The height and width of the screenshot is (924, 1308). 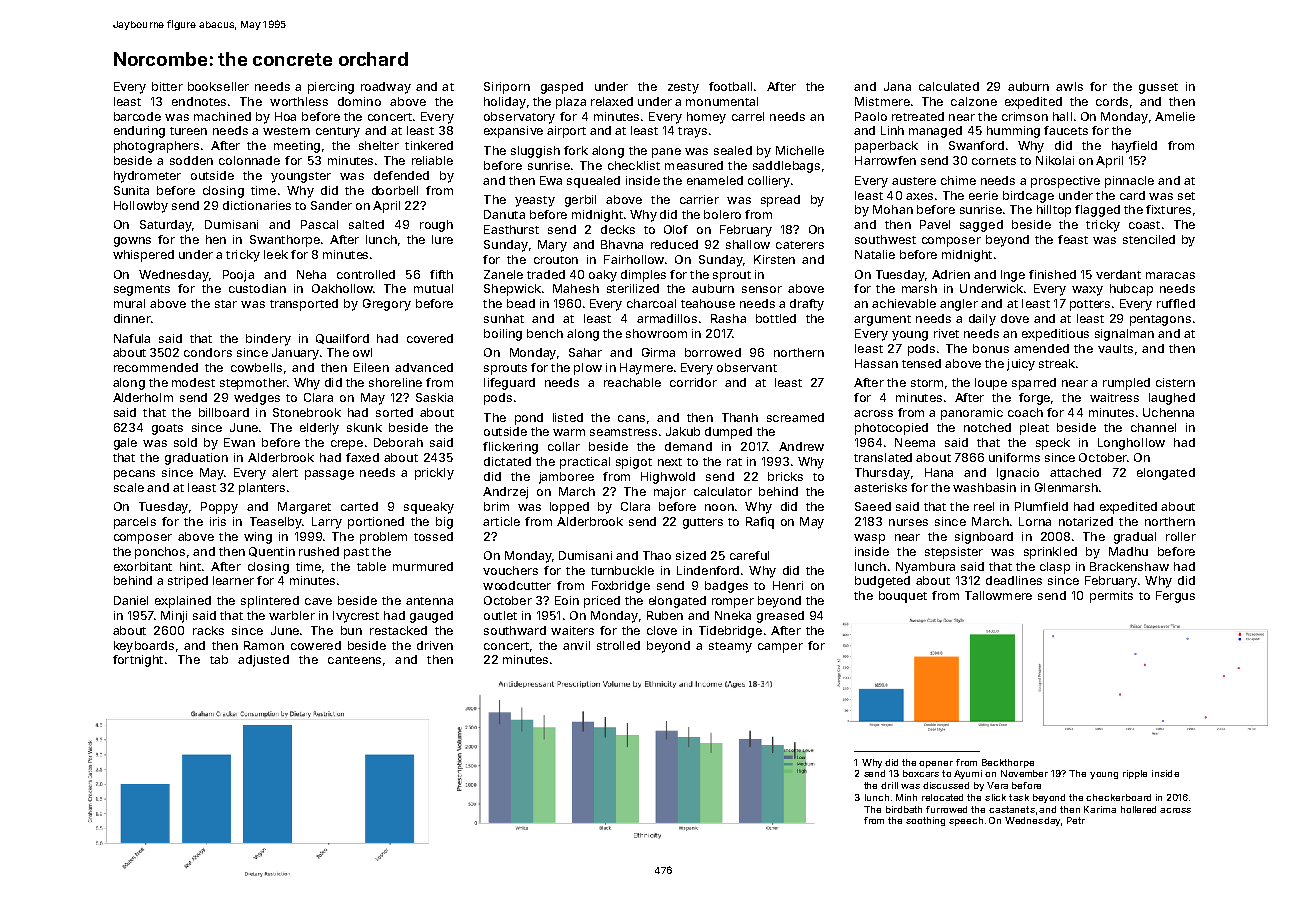 I want to click on Tallowmere, so click(x=998, y=595).
